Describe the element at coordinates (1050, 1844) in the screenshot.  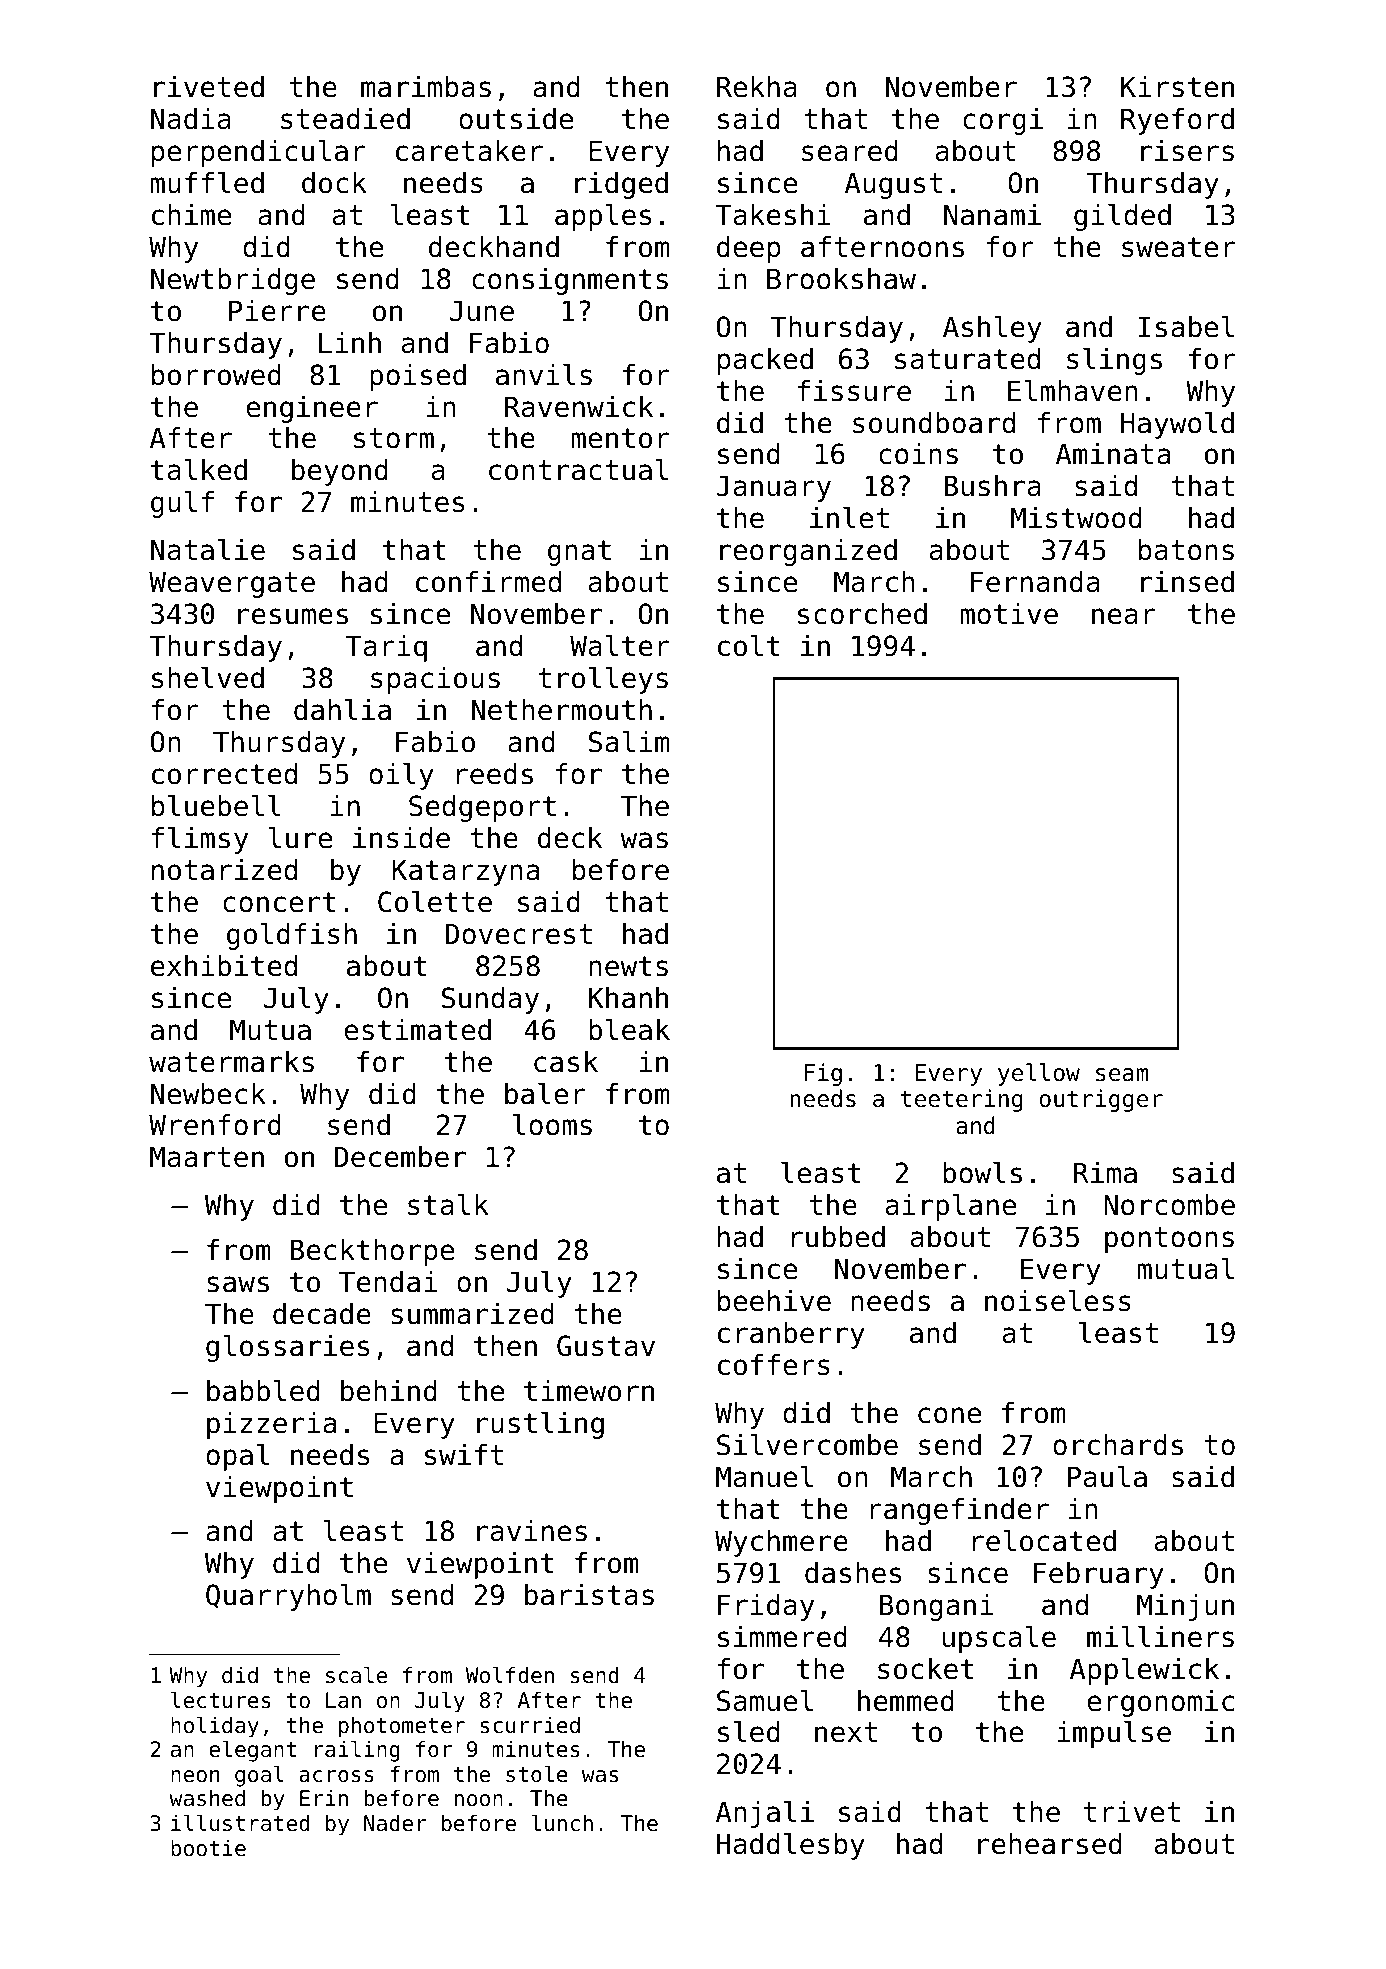
I see `rehearsed` at that location.
